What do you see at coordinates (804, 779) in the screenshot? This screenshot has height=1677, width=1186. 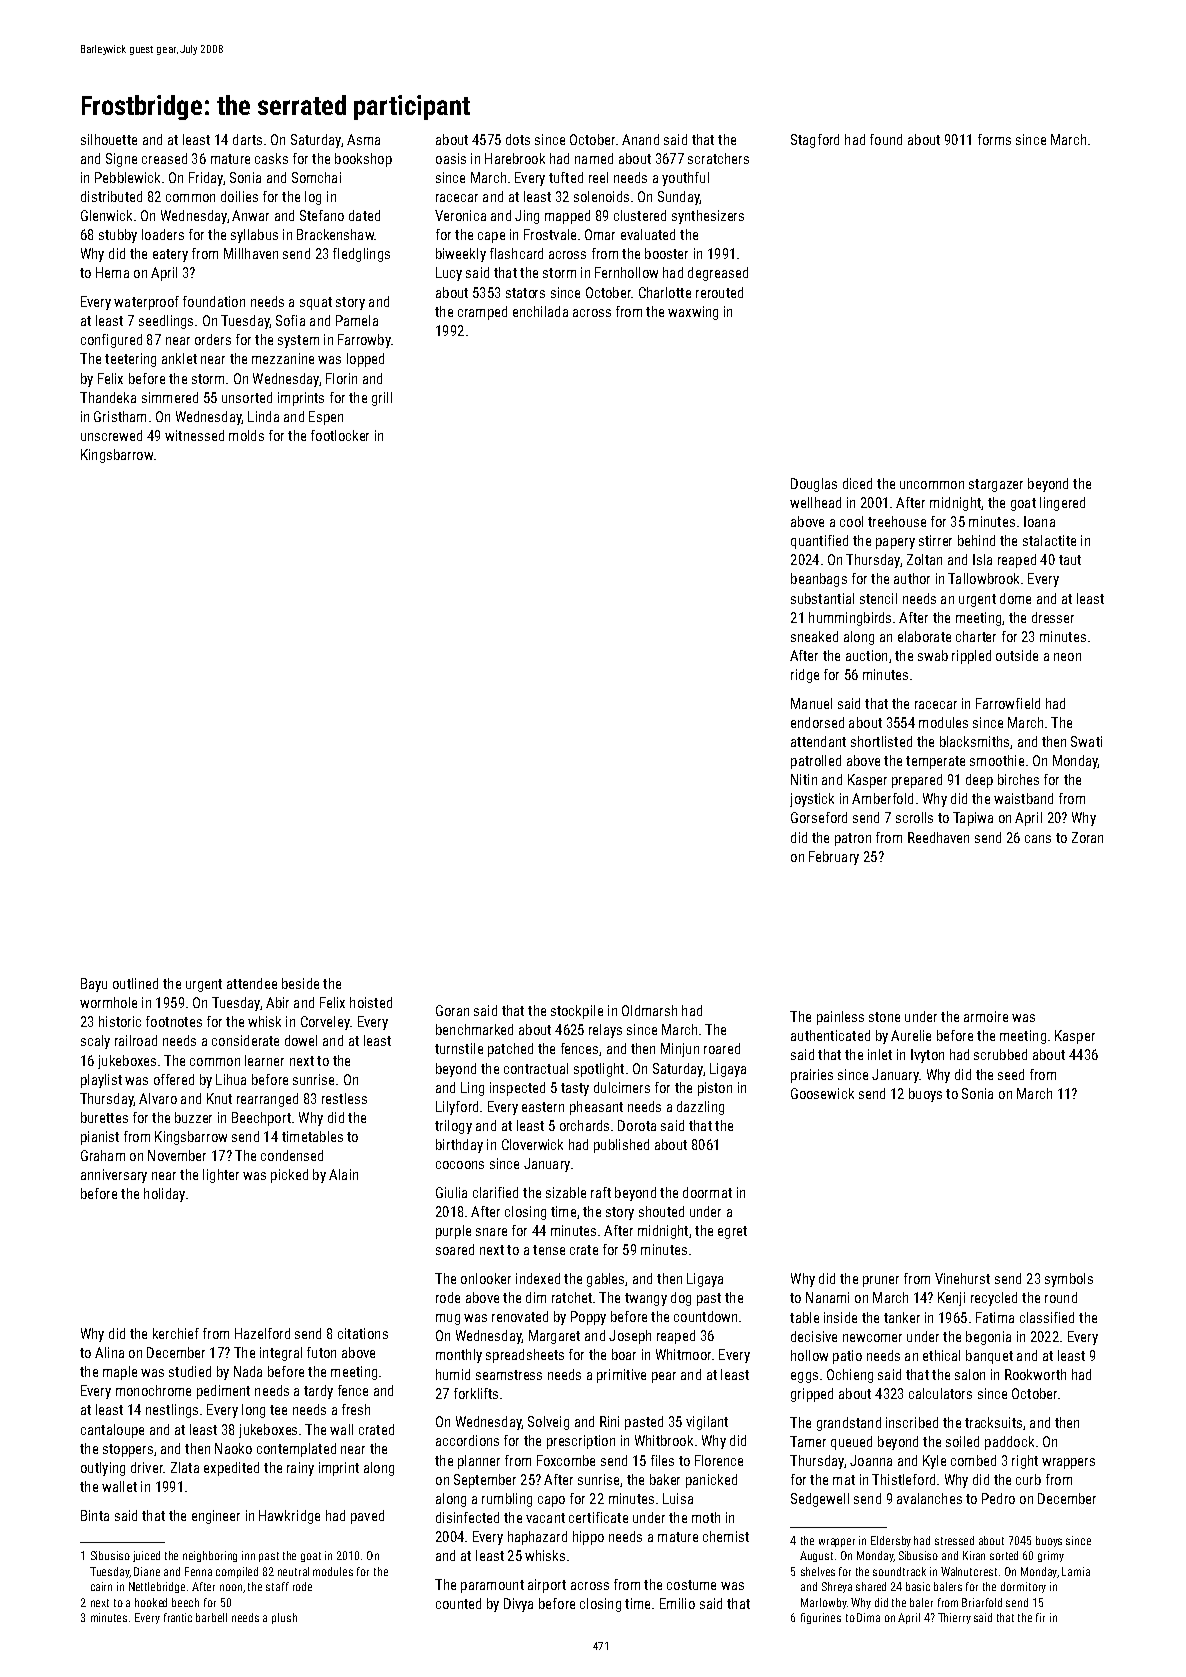 I see `Nitin` at bounding box center [804, 779].
